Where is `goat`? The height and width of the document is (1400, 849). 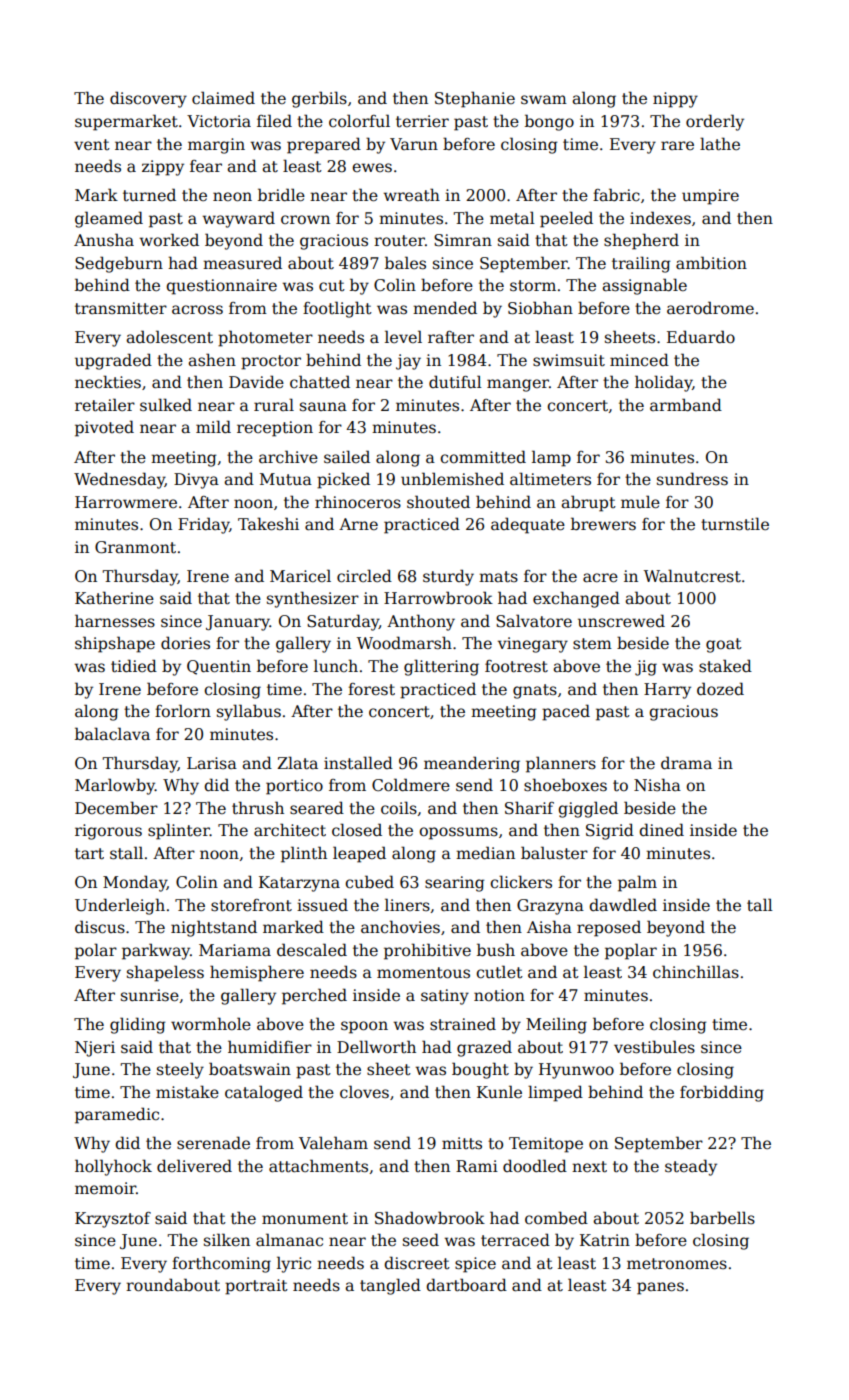
goat is located at coordinates (724, 645).
